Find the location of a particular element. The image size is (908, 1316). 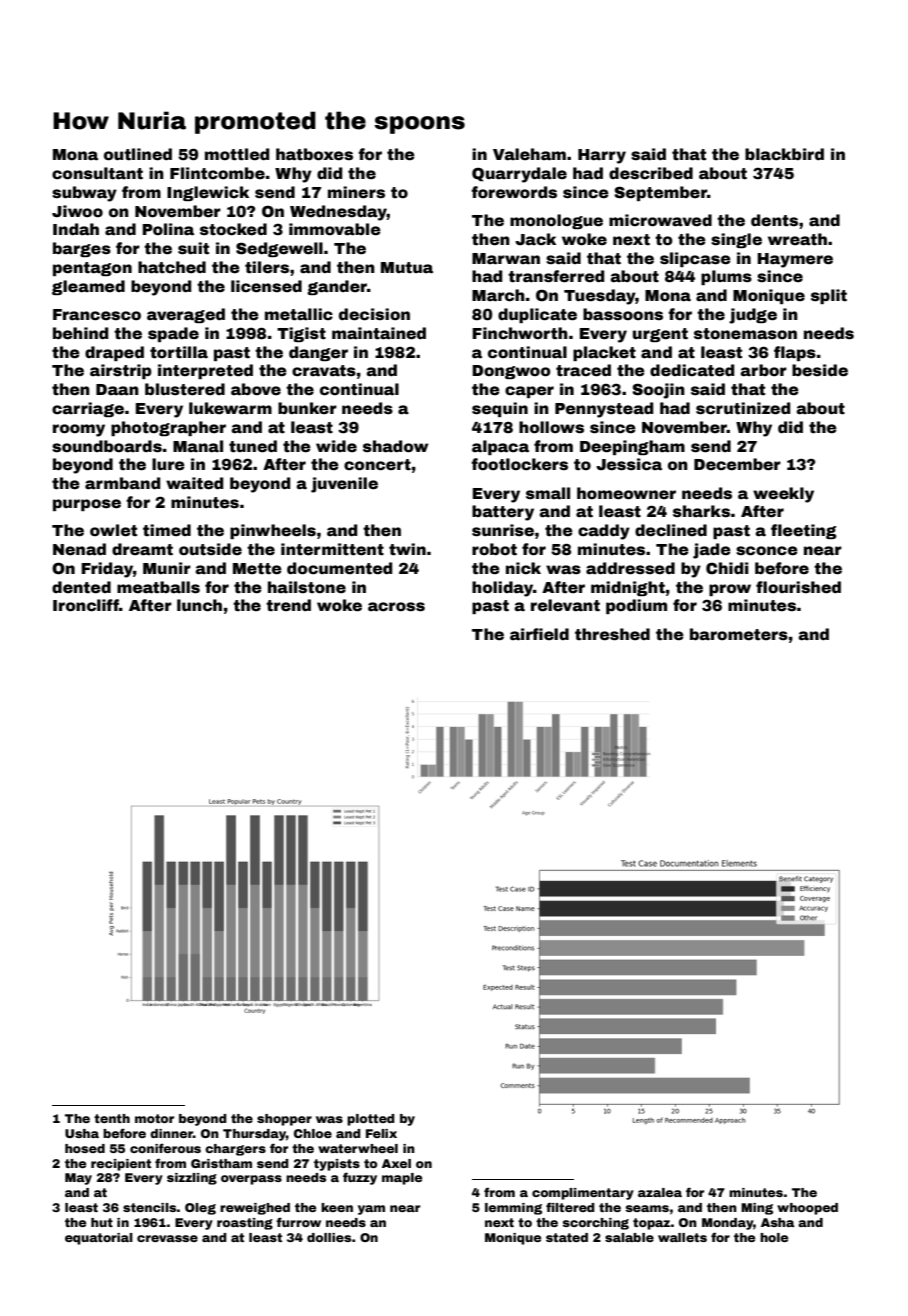

threshed is located at coordinates (612, 634).
